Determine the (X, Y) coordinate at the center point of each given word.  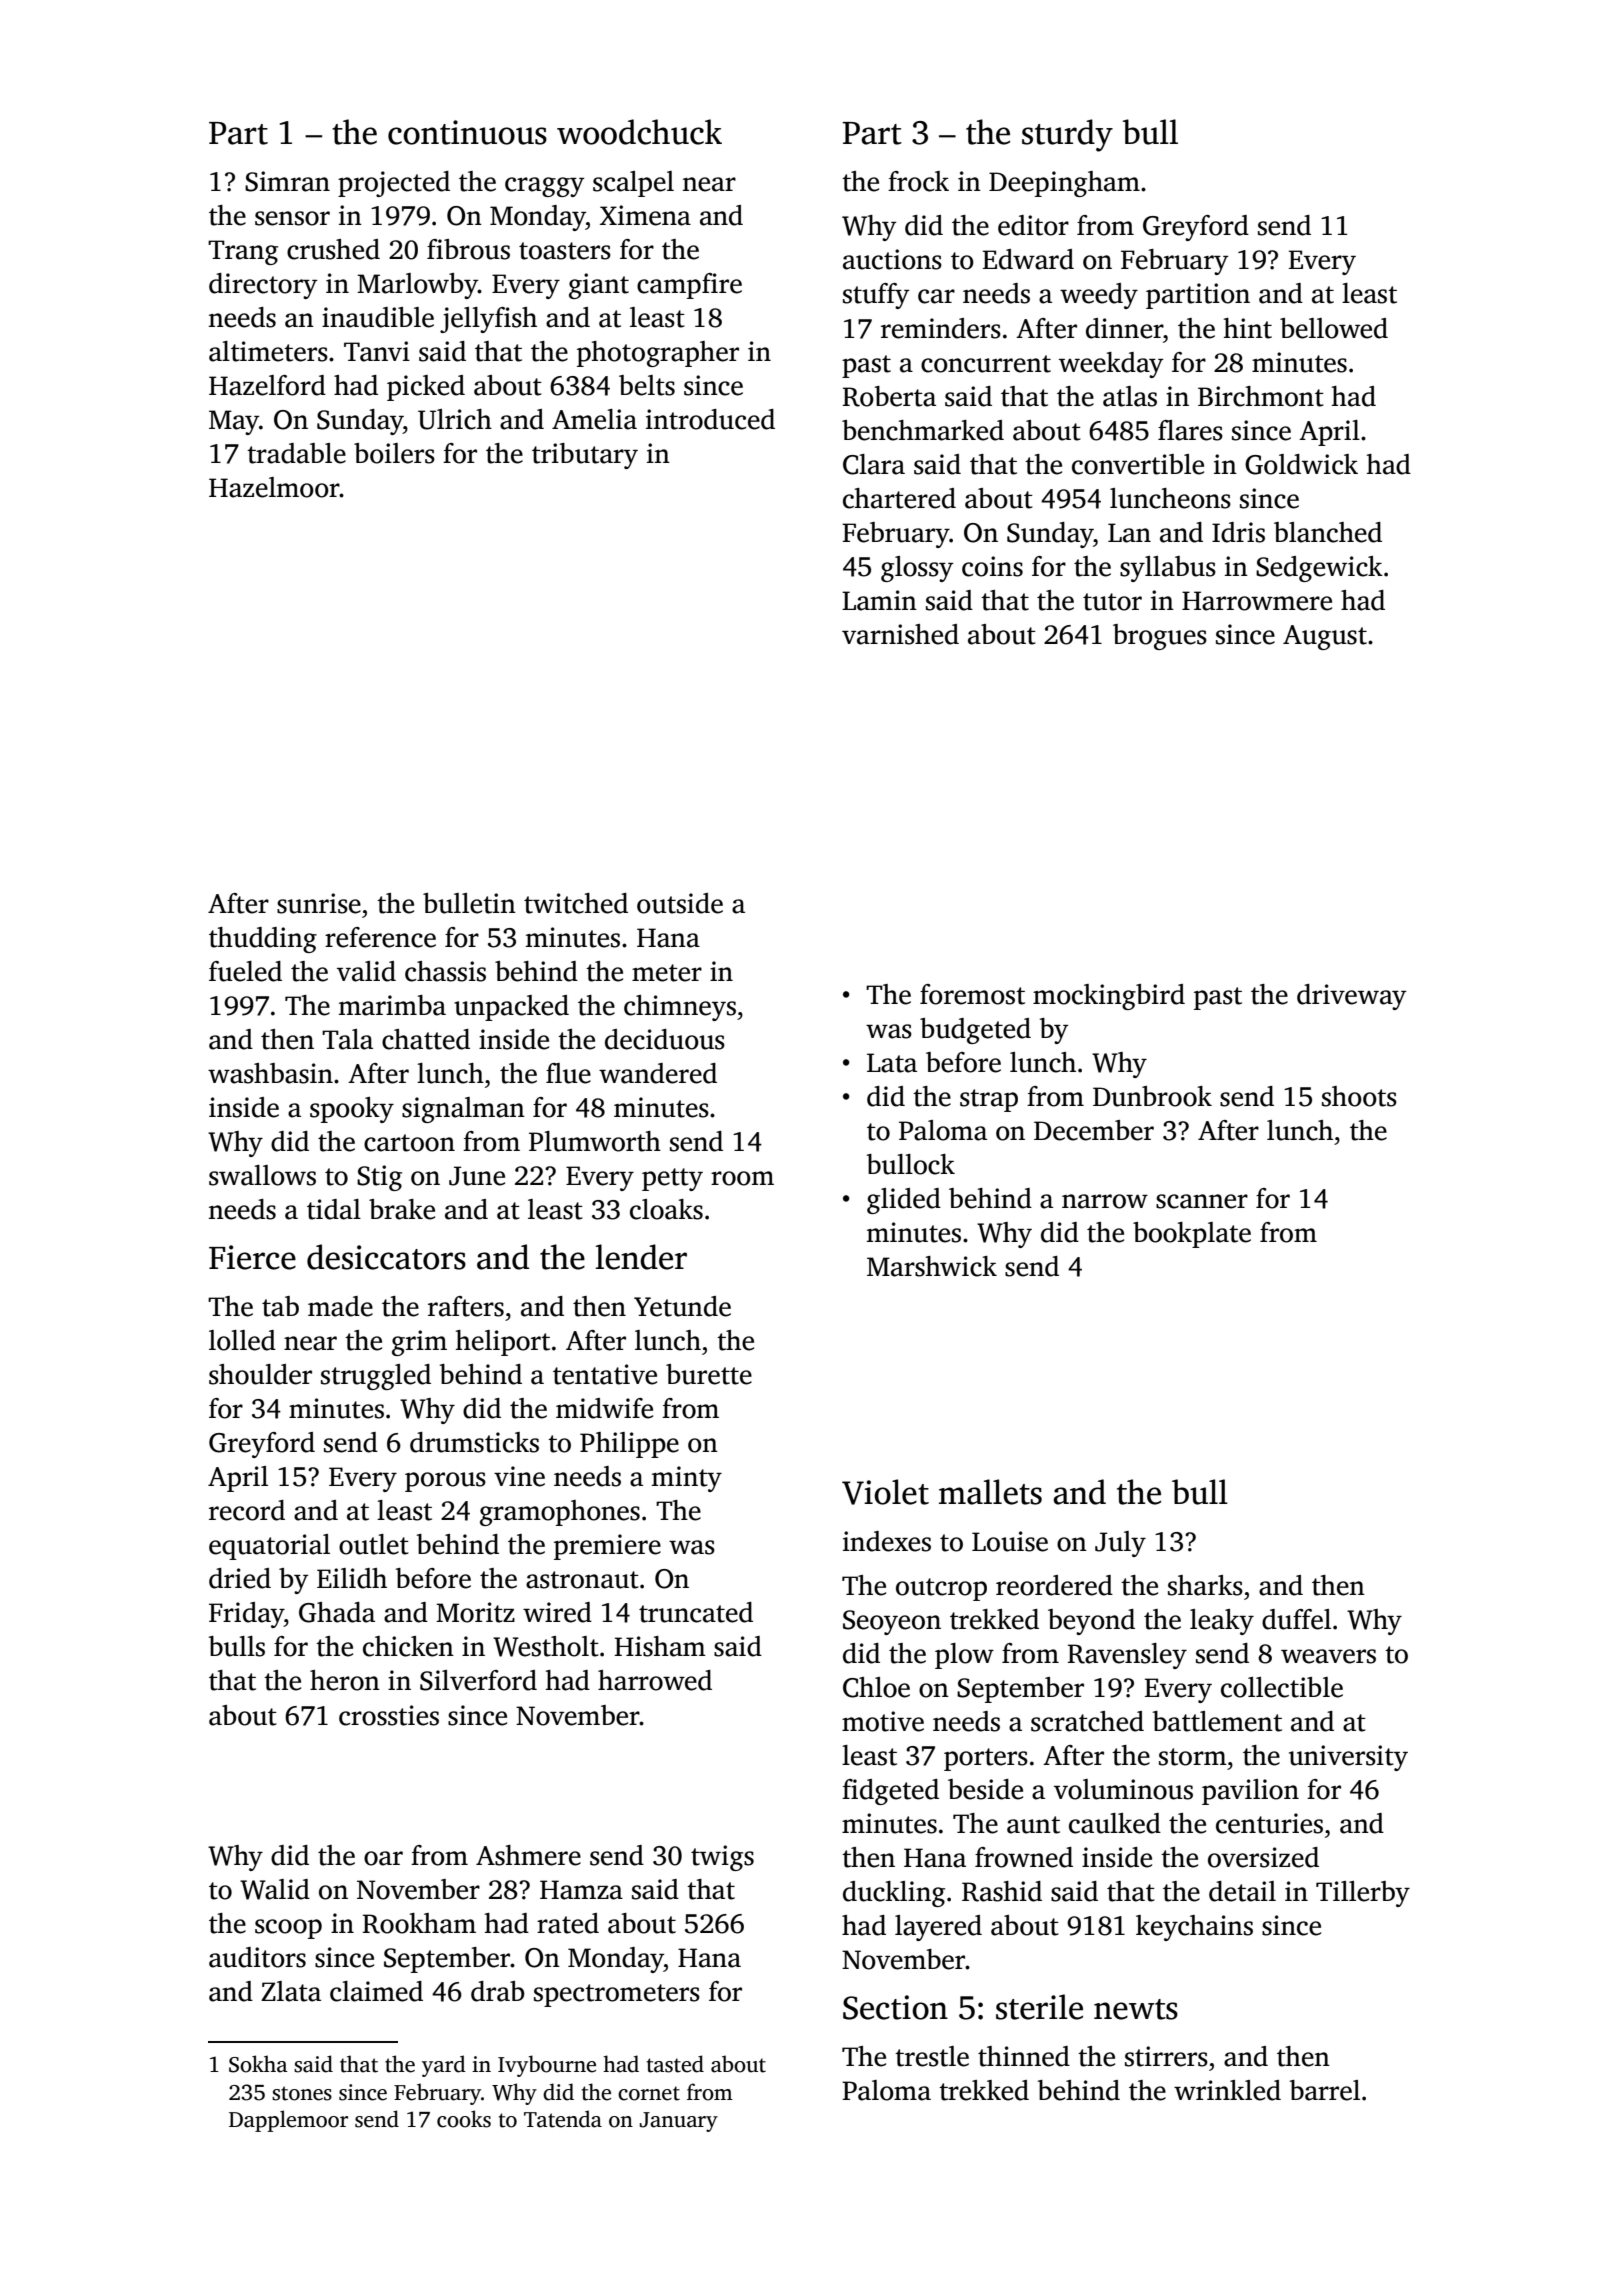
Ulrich (455, 419)
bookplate (1192, 1235)
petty (672, 1179)
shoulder (260, 1374)
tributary (585, 456)
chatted (426, 1039)
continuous (467, 132)
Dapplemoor (288, 2121)
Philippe (629, 1445)
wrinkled (1227, 2090)
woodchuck (639, 132)
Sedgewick (1319, 569)
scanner (1202, 1201)
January (679, 2122)
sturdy (1067, 135)
